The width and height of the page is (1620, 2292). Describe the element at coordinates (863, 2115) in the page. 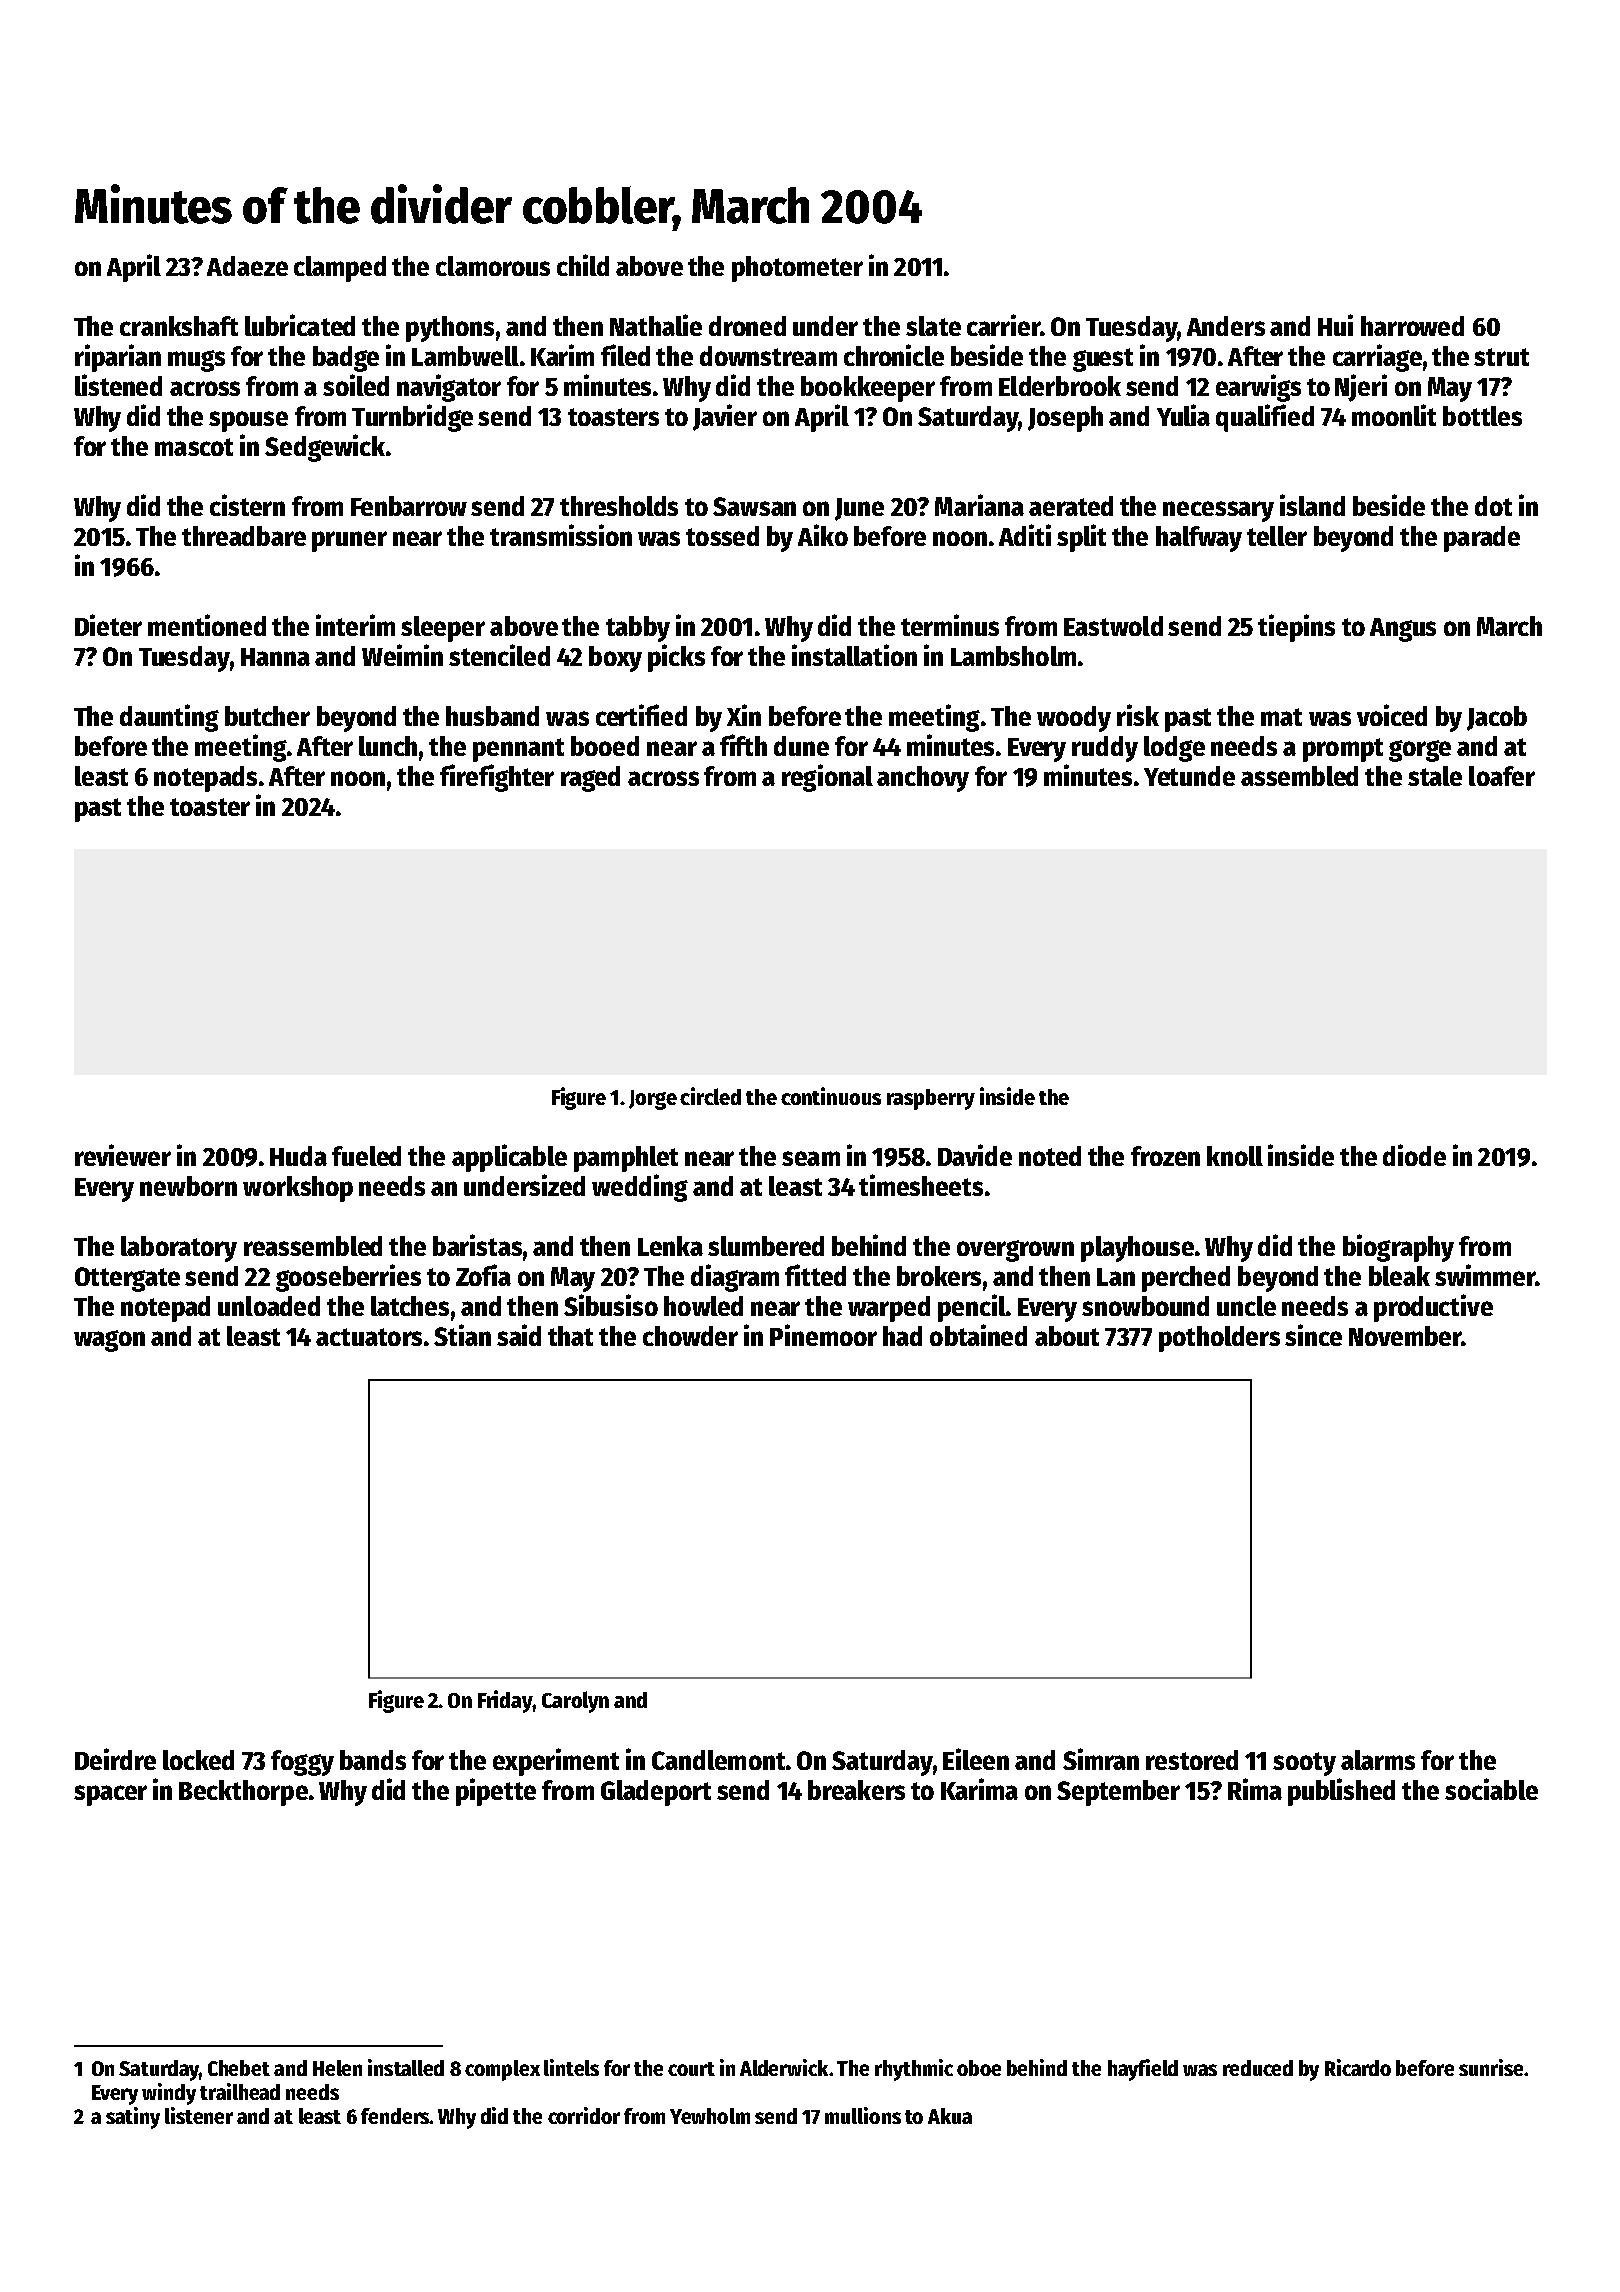

I see `mullions` at that location.
